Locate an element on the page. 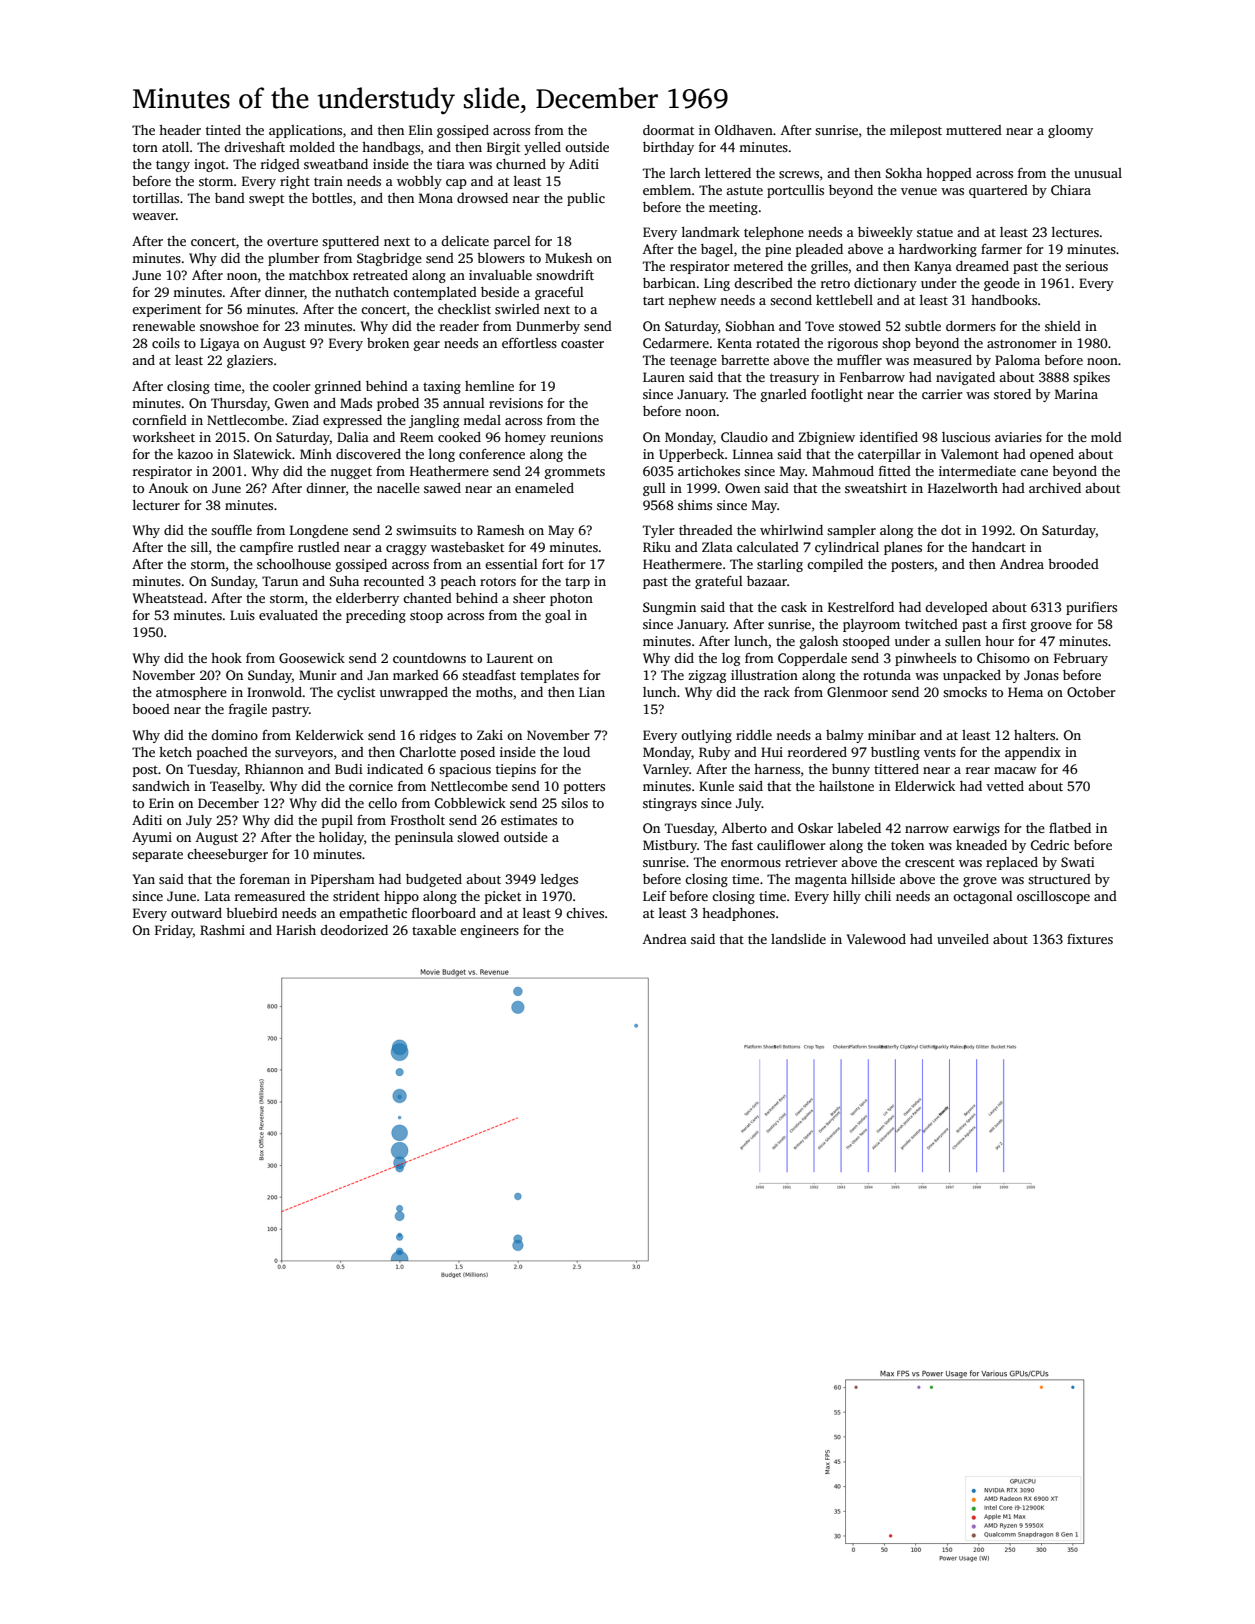 This page has height=1624, width=1255. beside is located at coordinates (500, 292).
